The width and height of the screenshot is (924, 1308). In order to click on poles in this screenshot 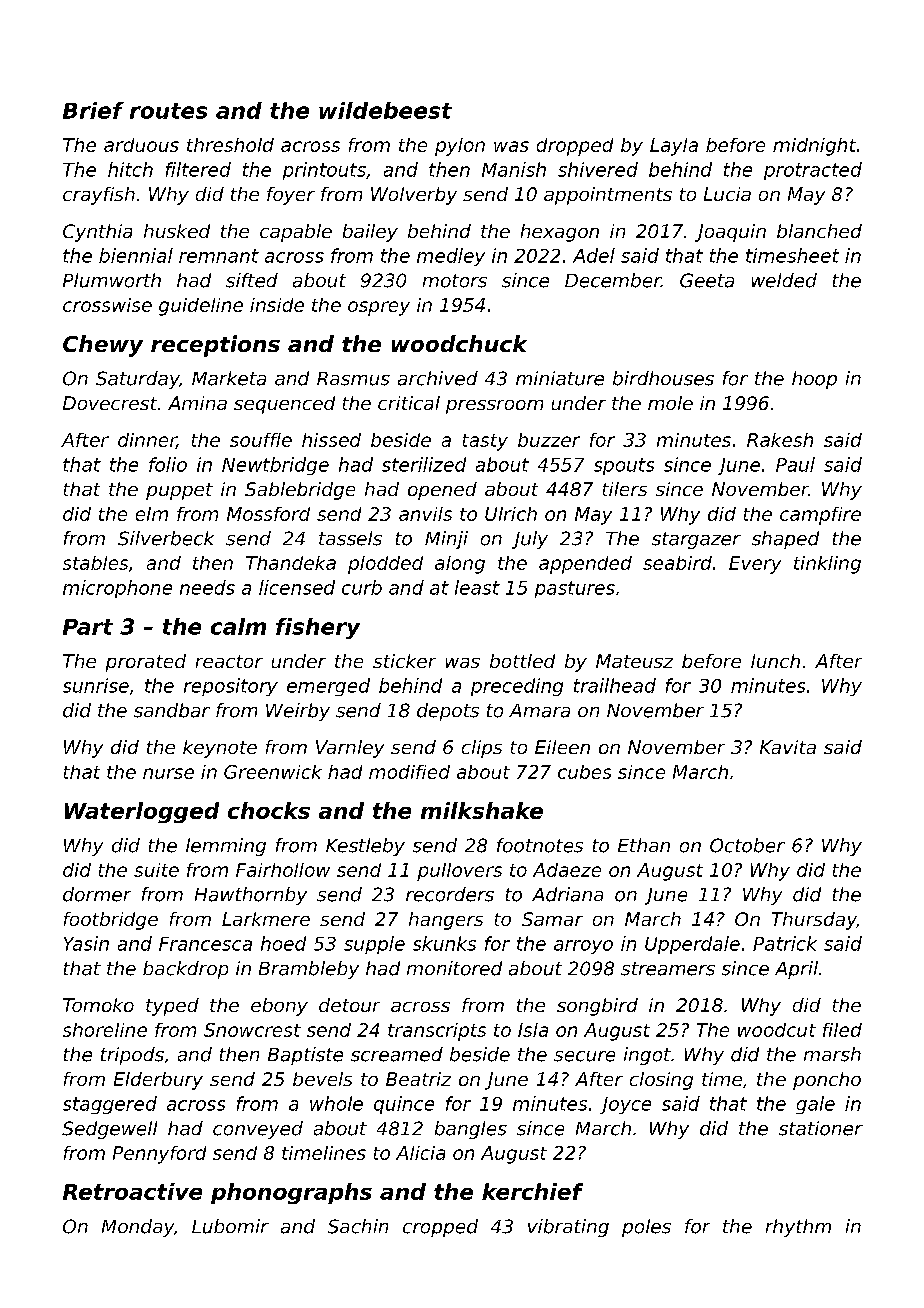, I will do `click(646, 1228)`.
